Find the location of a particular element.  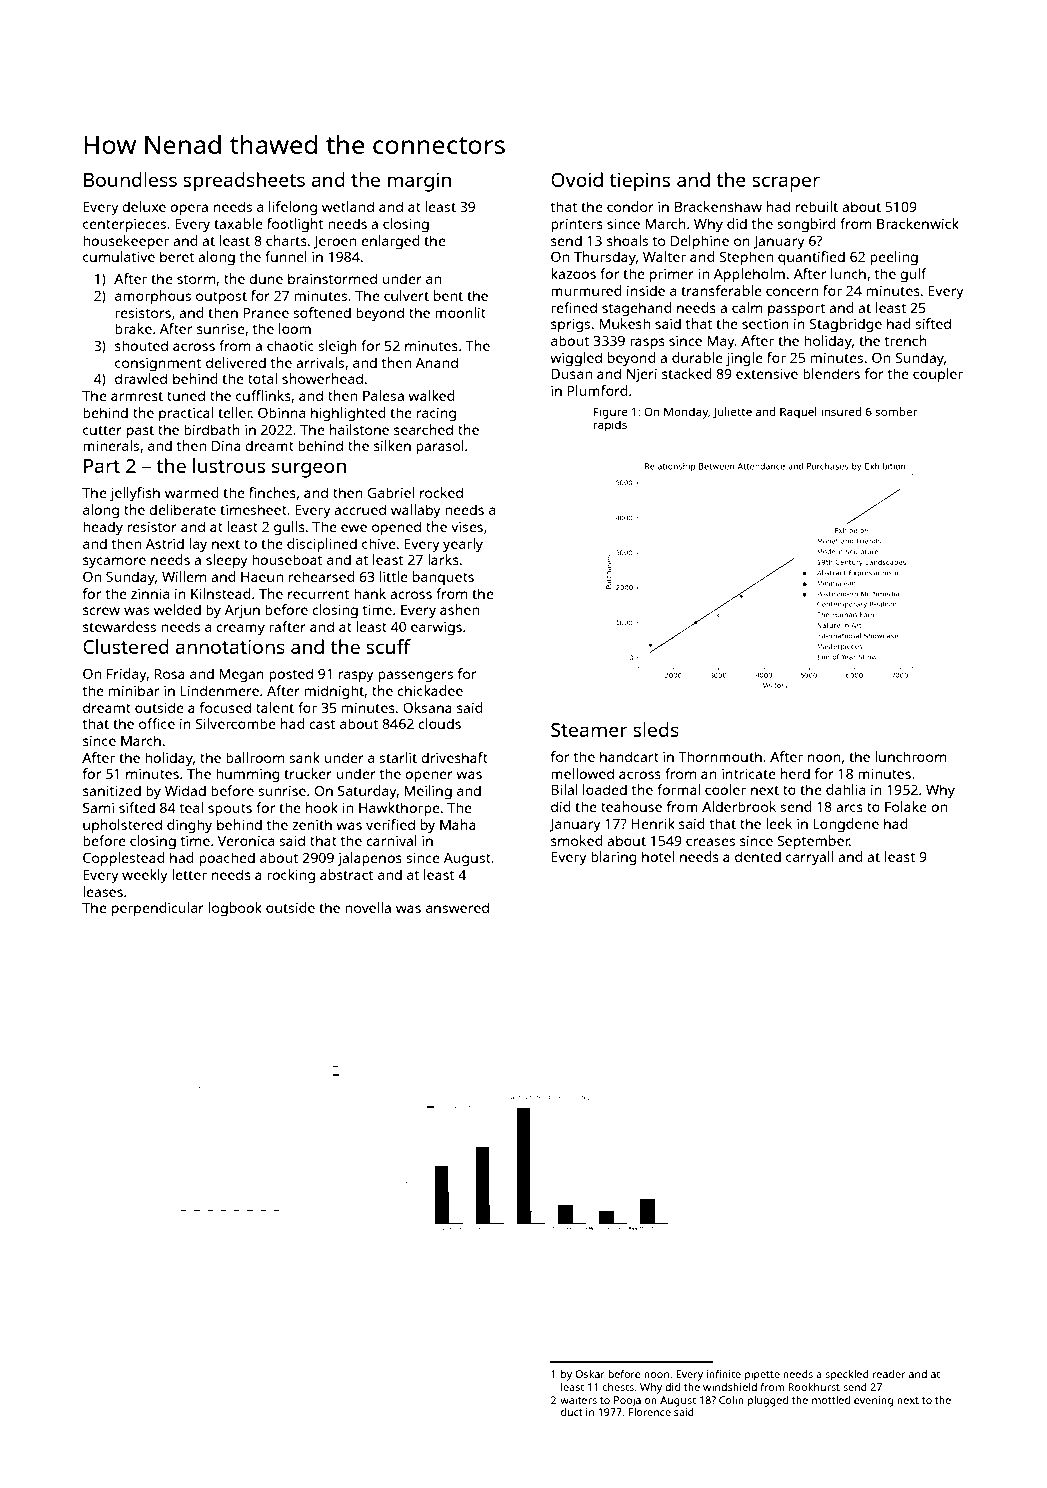

carryall is located at coordinates (809, 858).
